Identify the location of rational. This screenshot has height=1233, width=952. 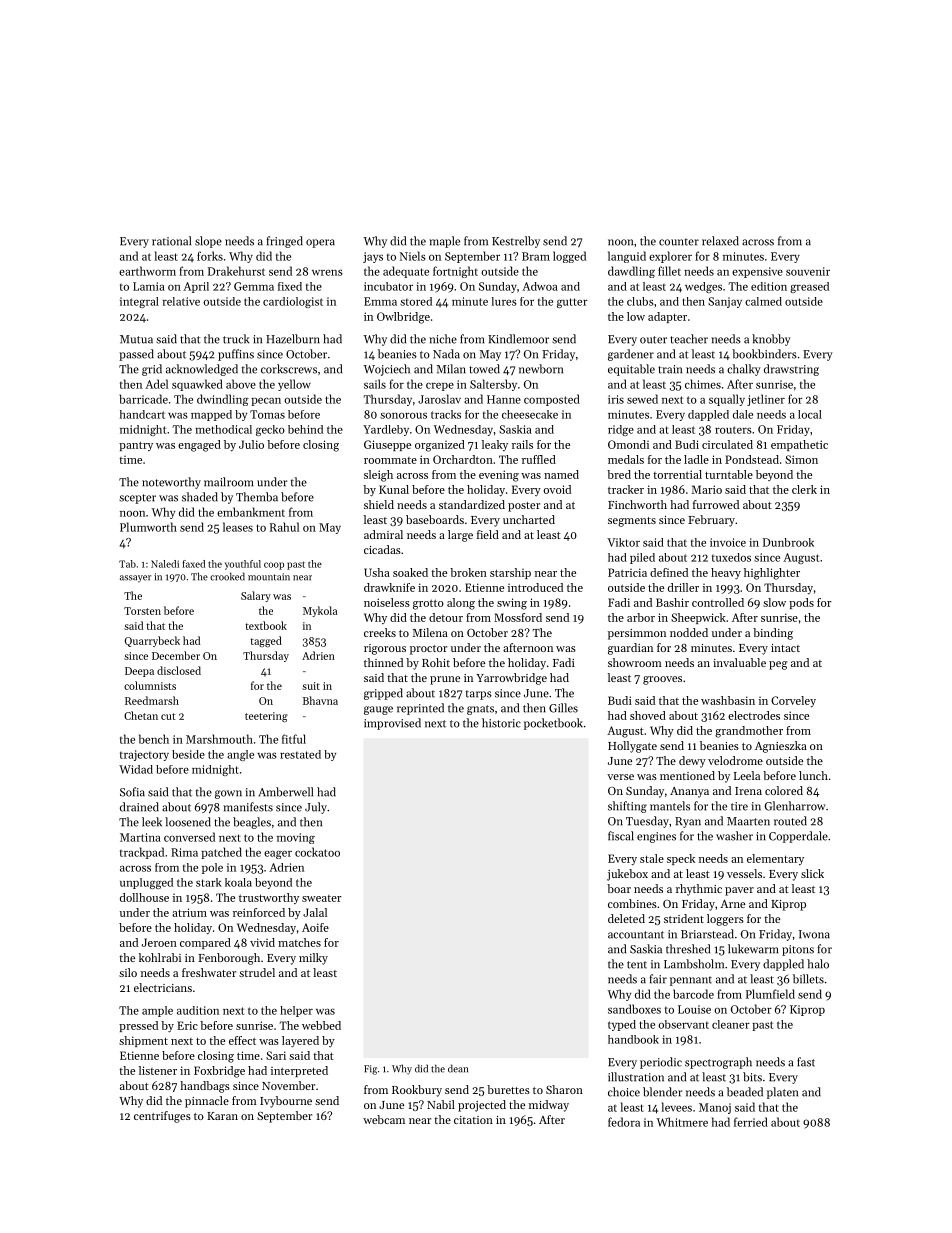
(171, 241).
